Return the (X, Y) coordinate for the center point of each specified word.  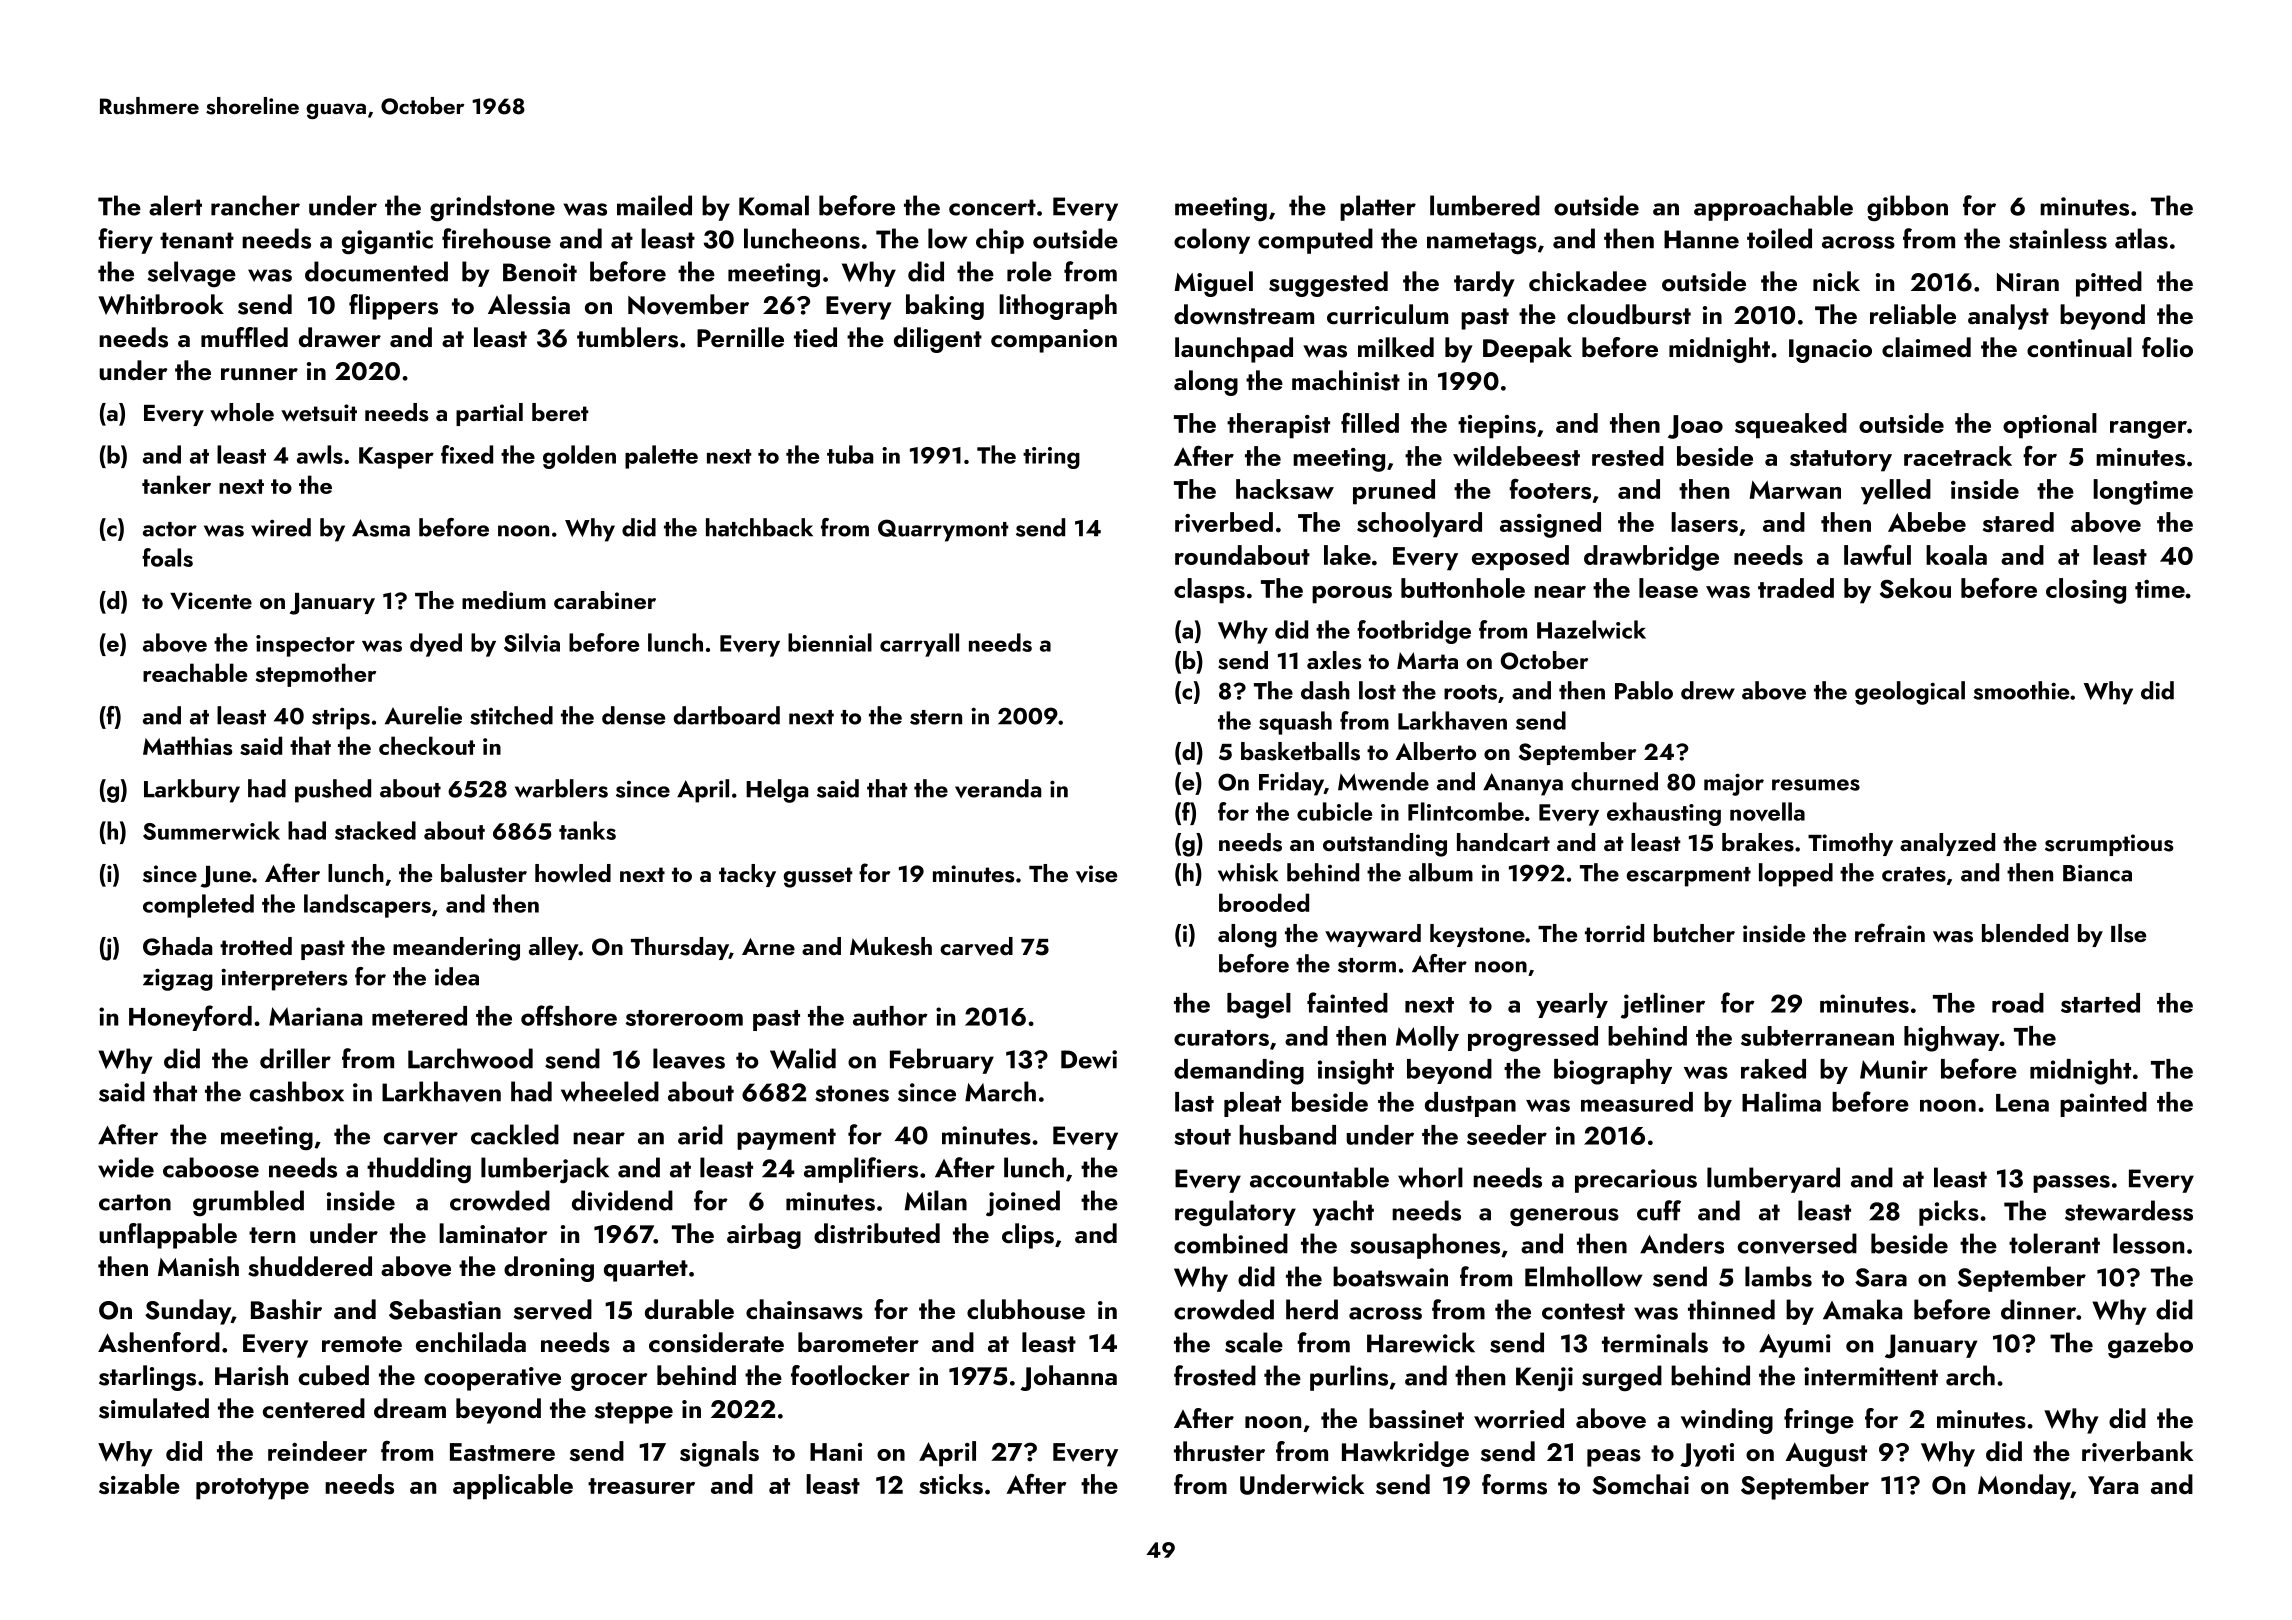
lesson (2148, 1243)
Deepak (1527, 350)
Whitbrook (161, 304)
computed (1315, 241)
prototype (252, 1489)
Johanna (1068, 1378)
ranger (2148, 430)
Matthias (187, 745)
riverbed (1224, 522)
